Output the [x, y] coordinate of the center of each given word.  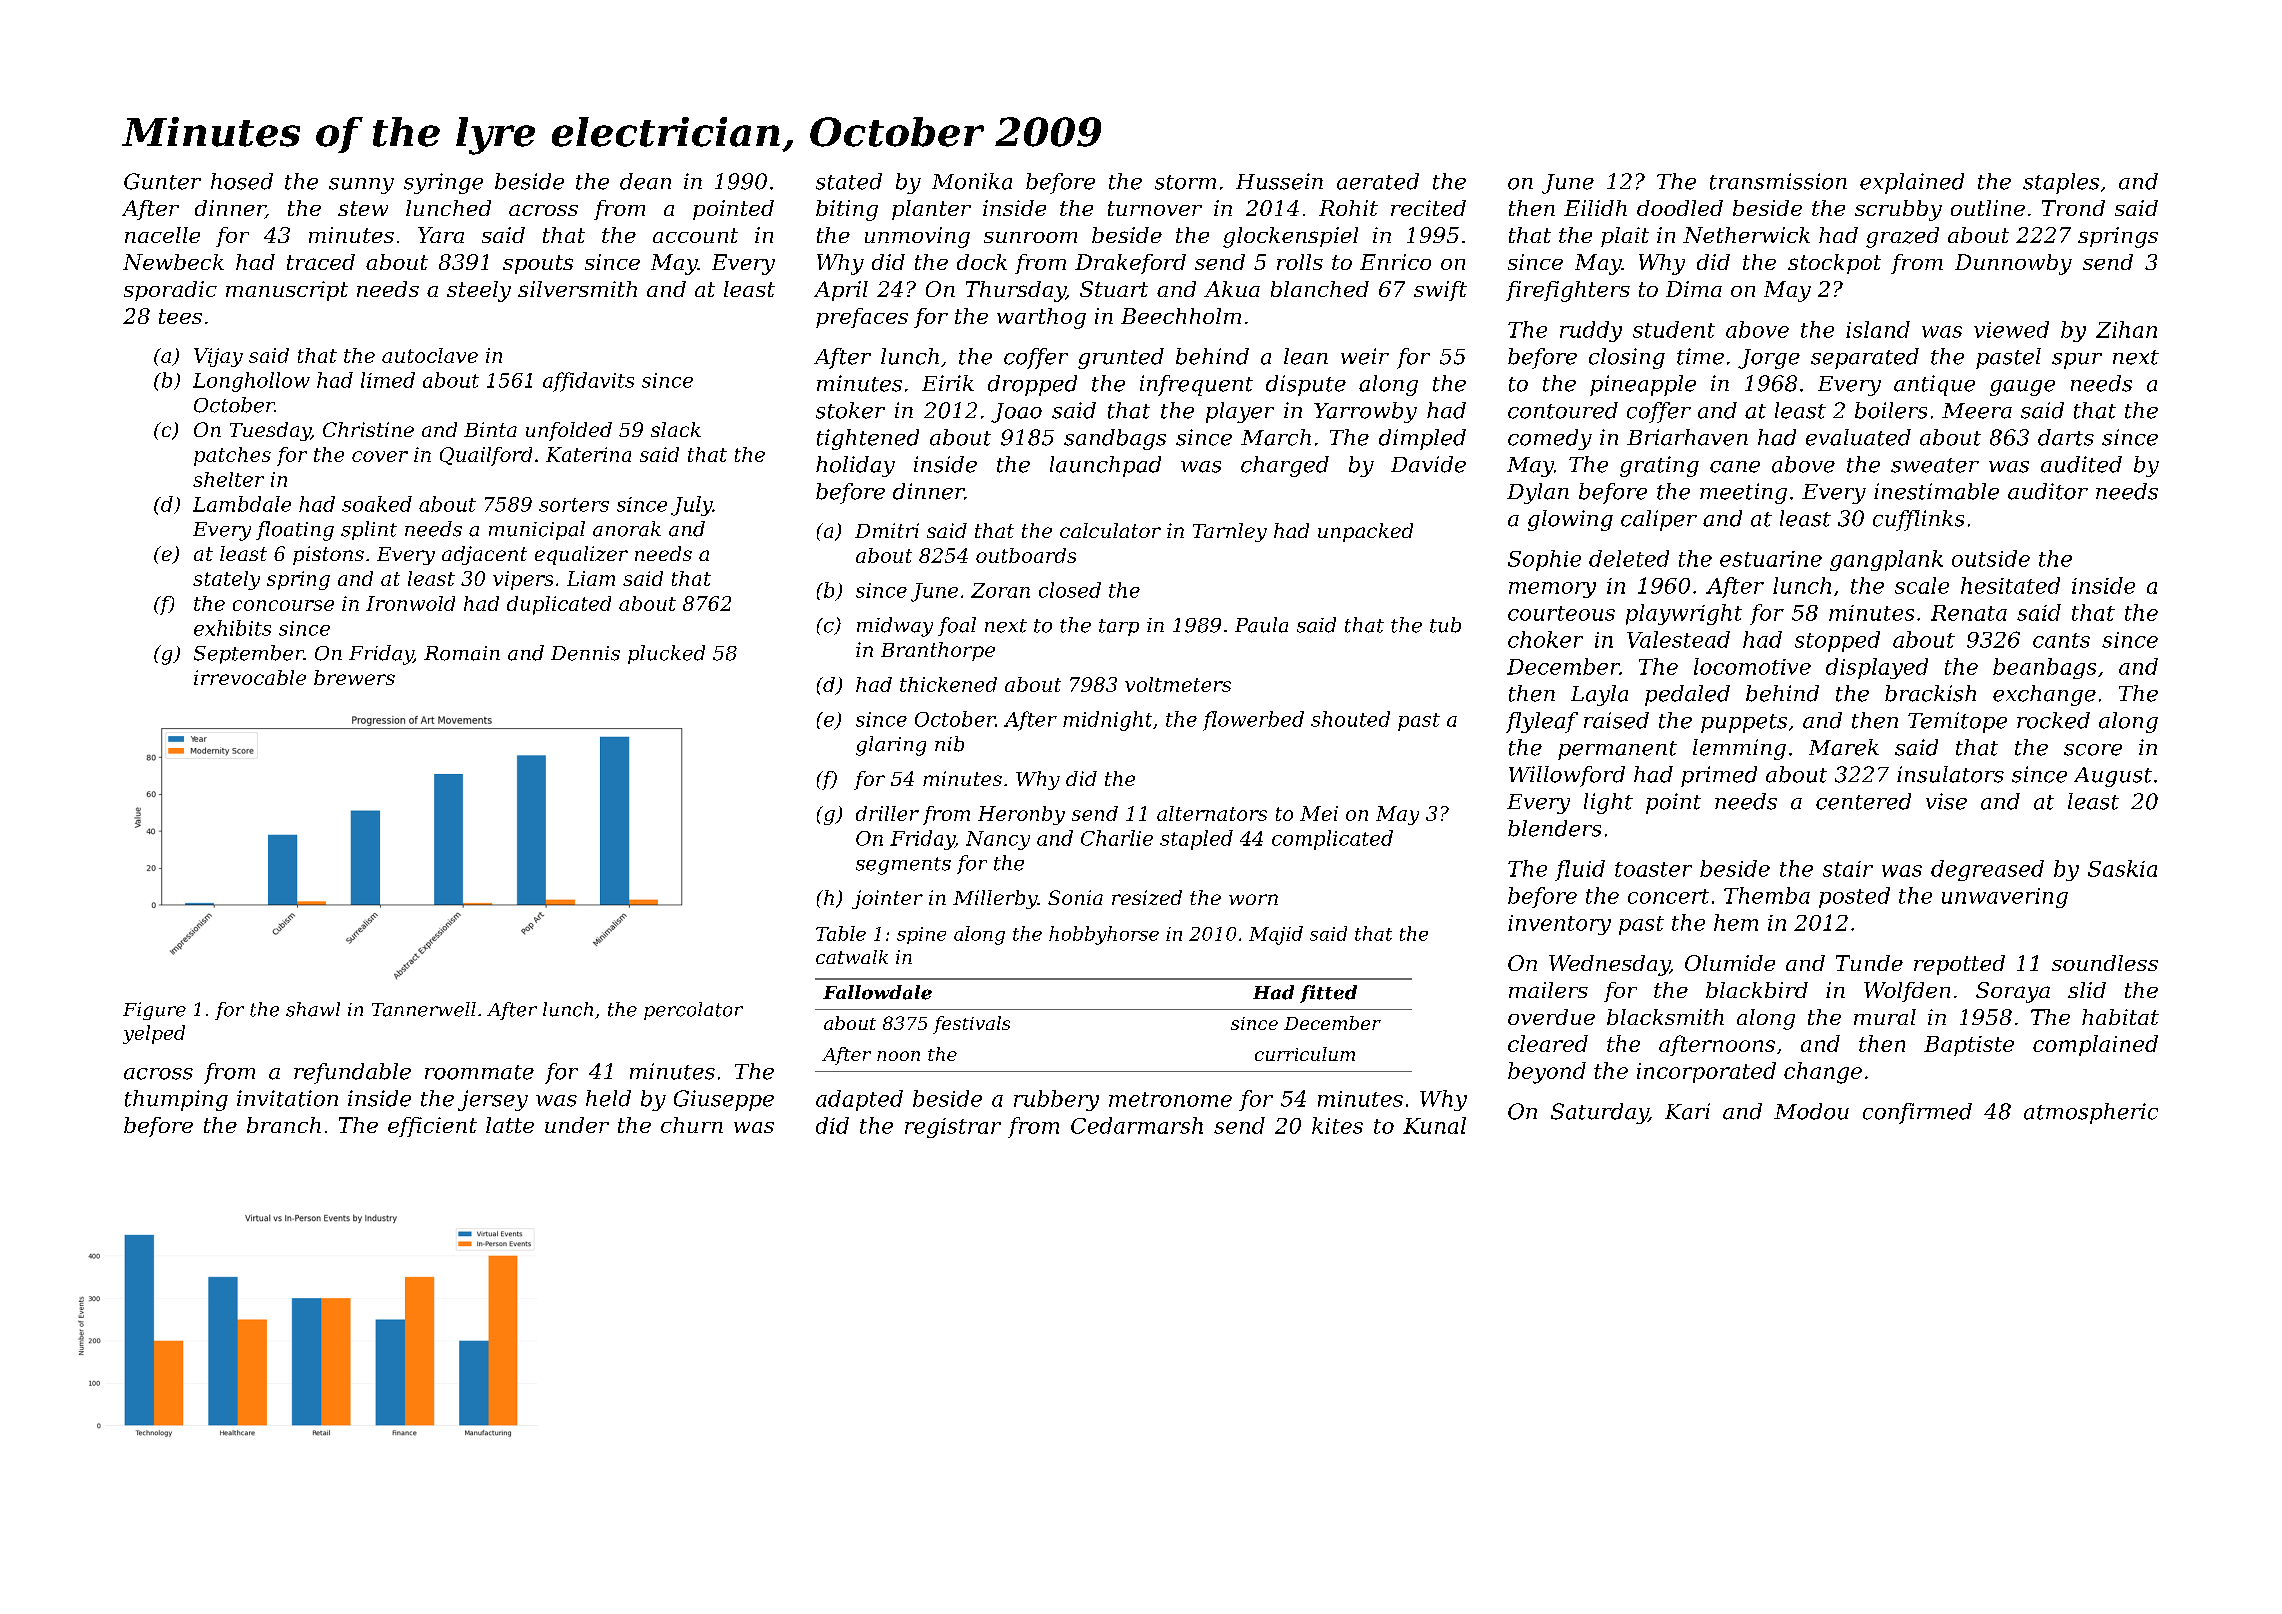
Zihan [2126, 329]
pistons [328, 555]
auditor [2048, 491]
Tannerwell [424, 1009]
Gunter [162, 181]
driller [887, 813]
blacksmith [1665, 1017]
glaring [891, 746]
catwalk [852, 957]
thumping [176, 1100]
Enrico [1395, 262]
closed [1070, 590]
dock [982, 262]
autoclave [430, 355]
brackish [1930, 693]
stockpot [1834, 264]
